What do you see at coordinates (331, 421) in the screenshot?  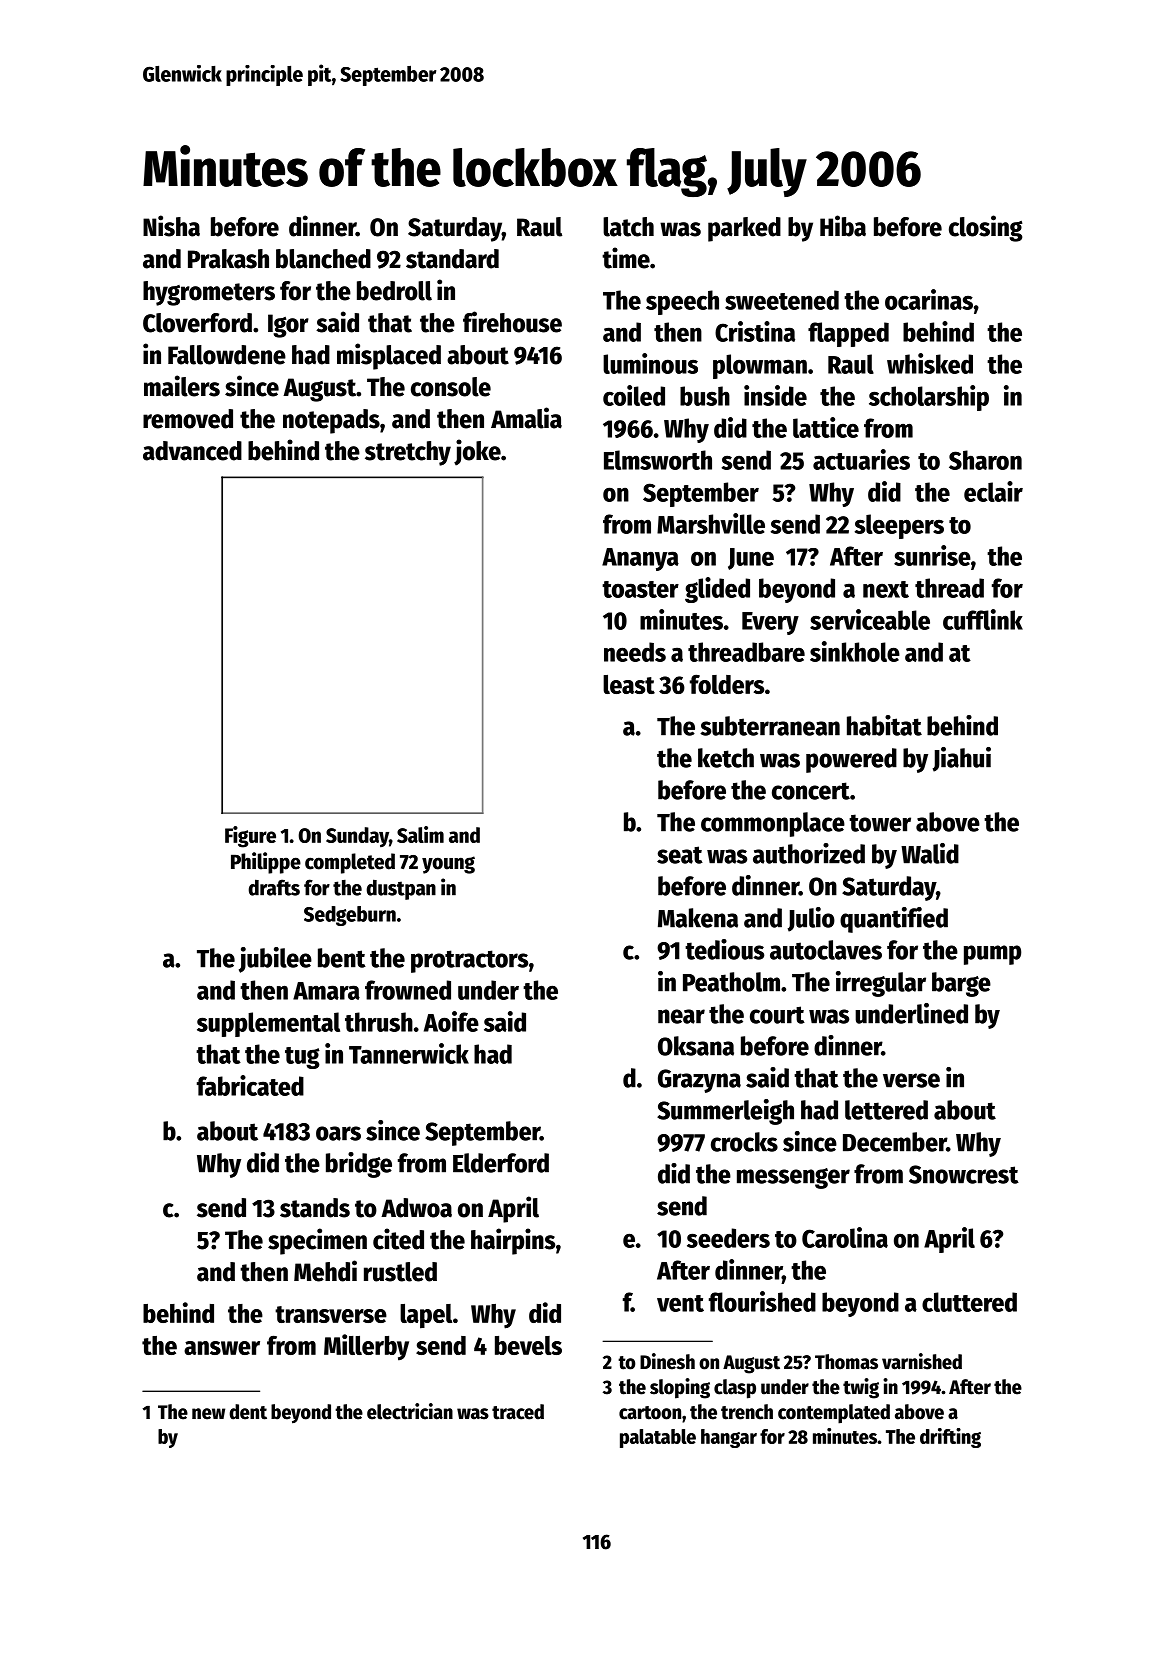 I see `notepads` at bounding box center [331, 421].
